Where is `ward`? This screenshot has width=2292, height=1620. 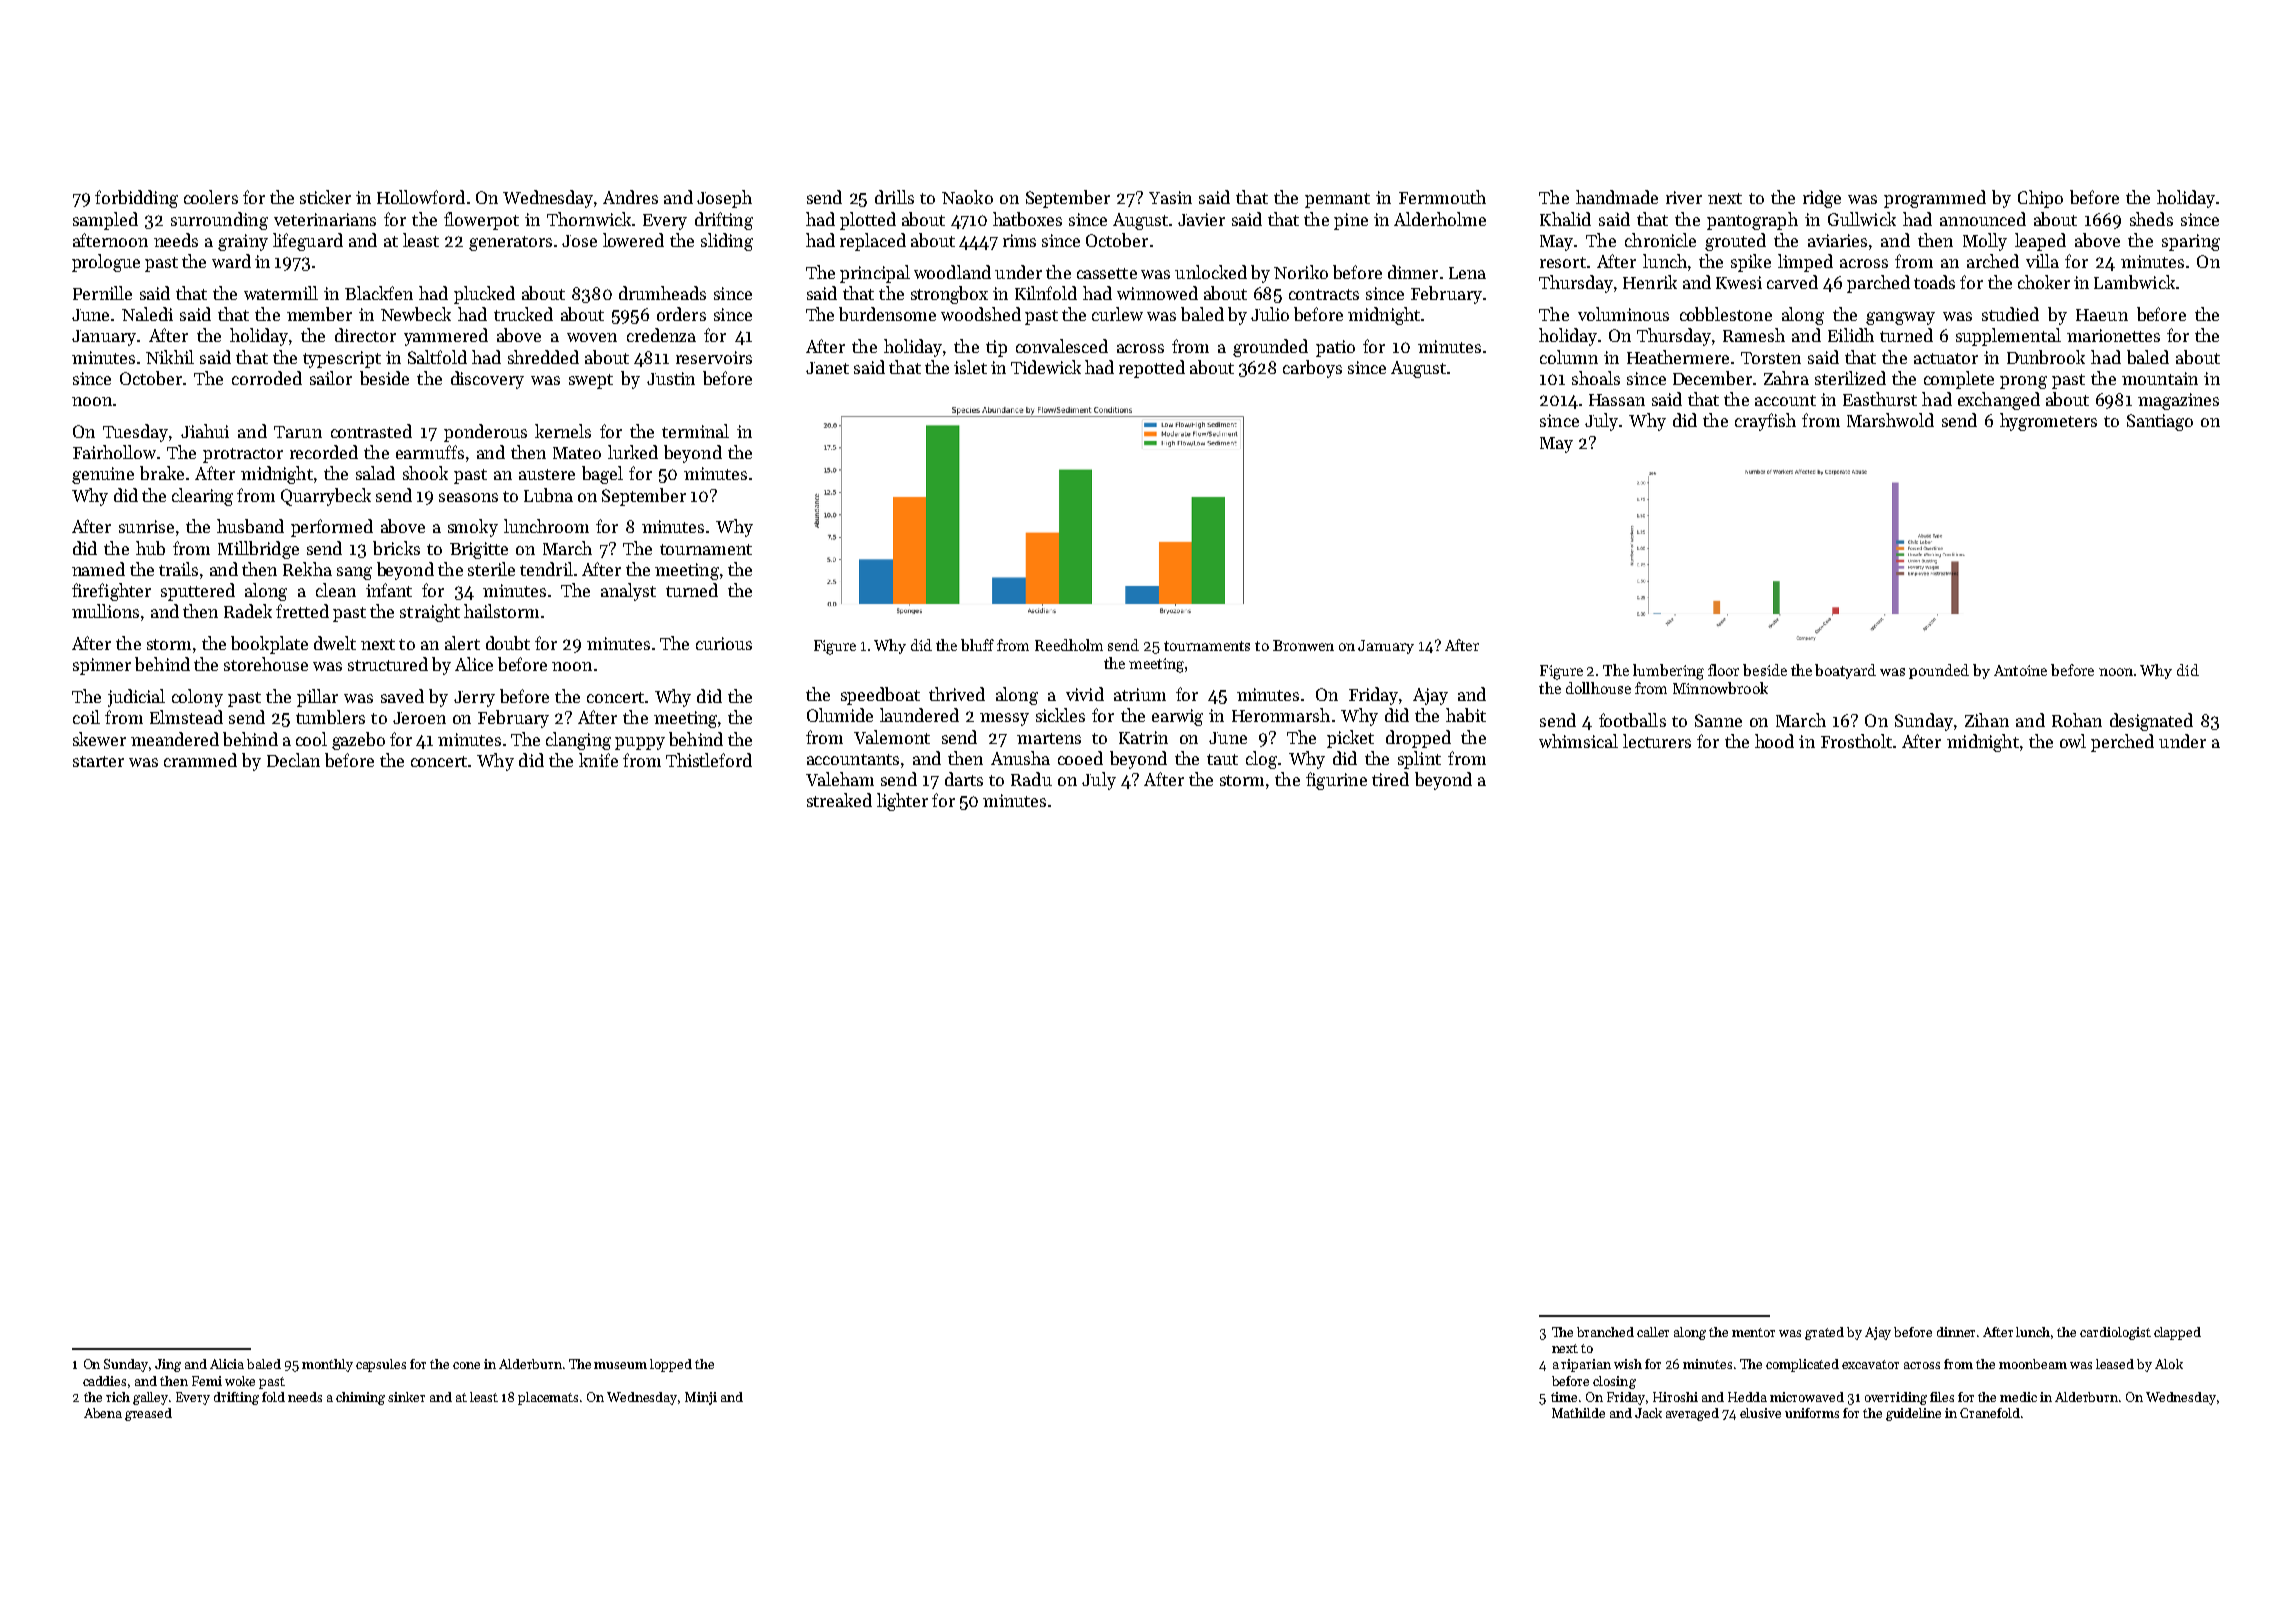 ward is located at coordinates (231, 261).
